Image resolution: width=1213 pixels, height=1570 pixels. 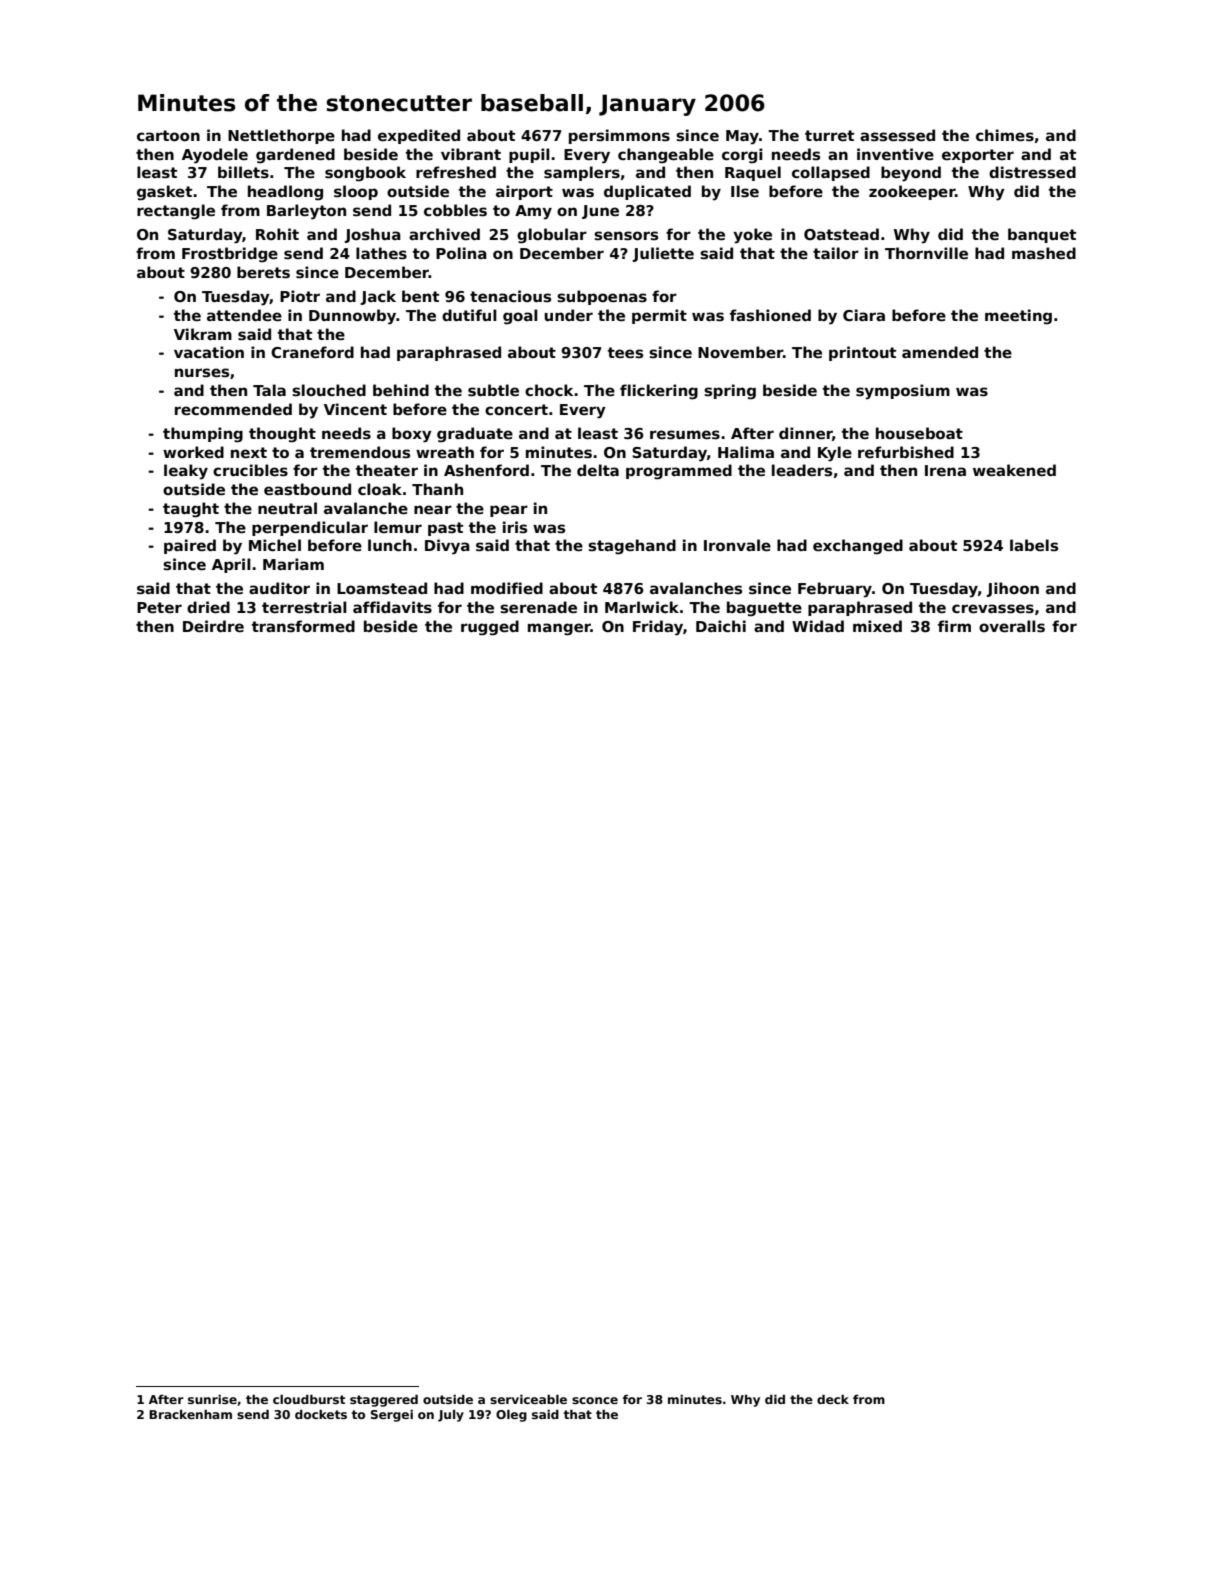 I want to click on concert, so click(x=516, y=409).
